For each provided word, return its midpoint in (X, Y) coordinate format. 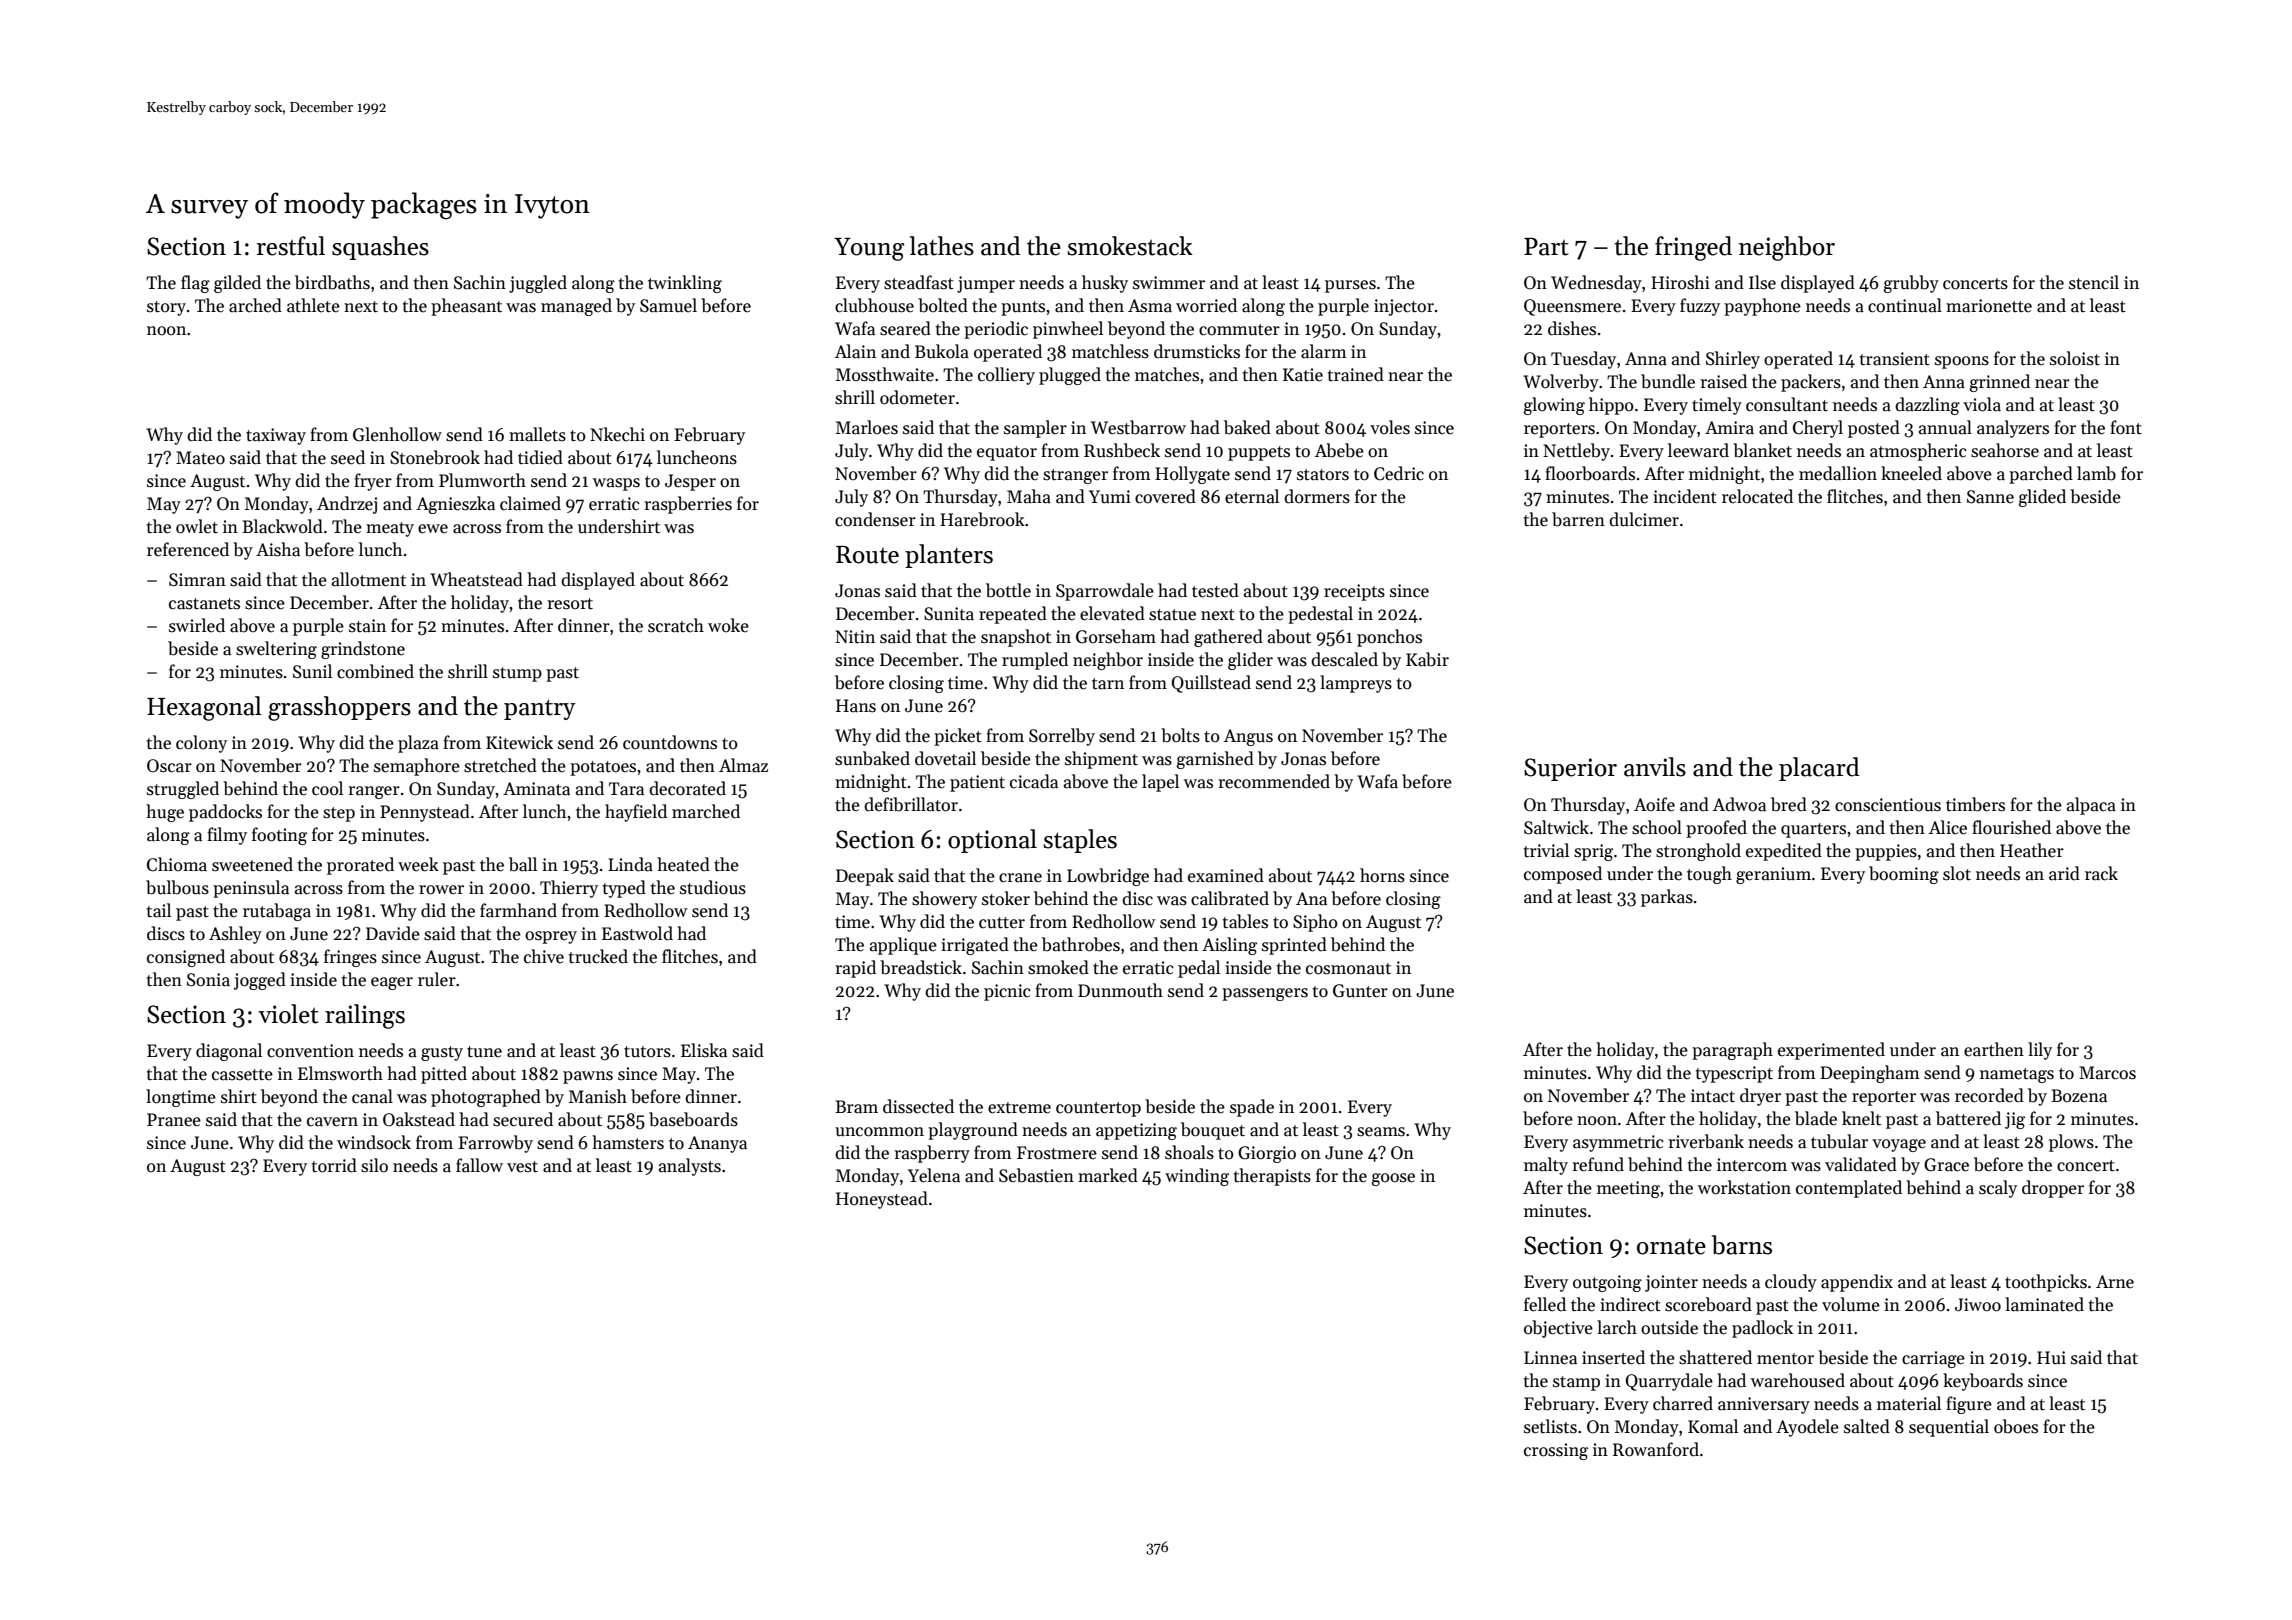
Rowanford (1656, 1449)
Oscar (169, 766)
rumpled (1035, 661)
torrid (334, 1165)
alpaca (2091, 806)
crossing (1556, 1451)
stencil (2094, 282)
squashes (380, 248)
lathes (942, 246)
